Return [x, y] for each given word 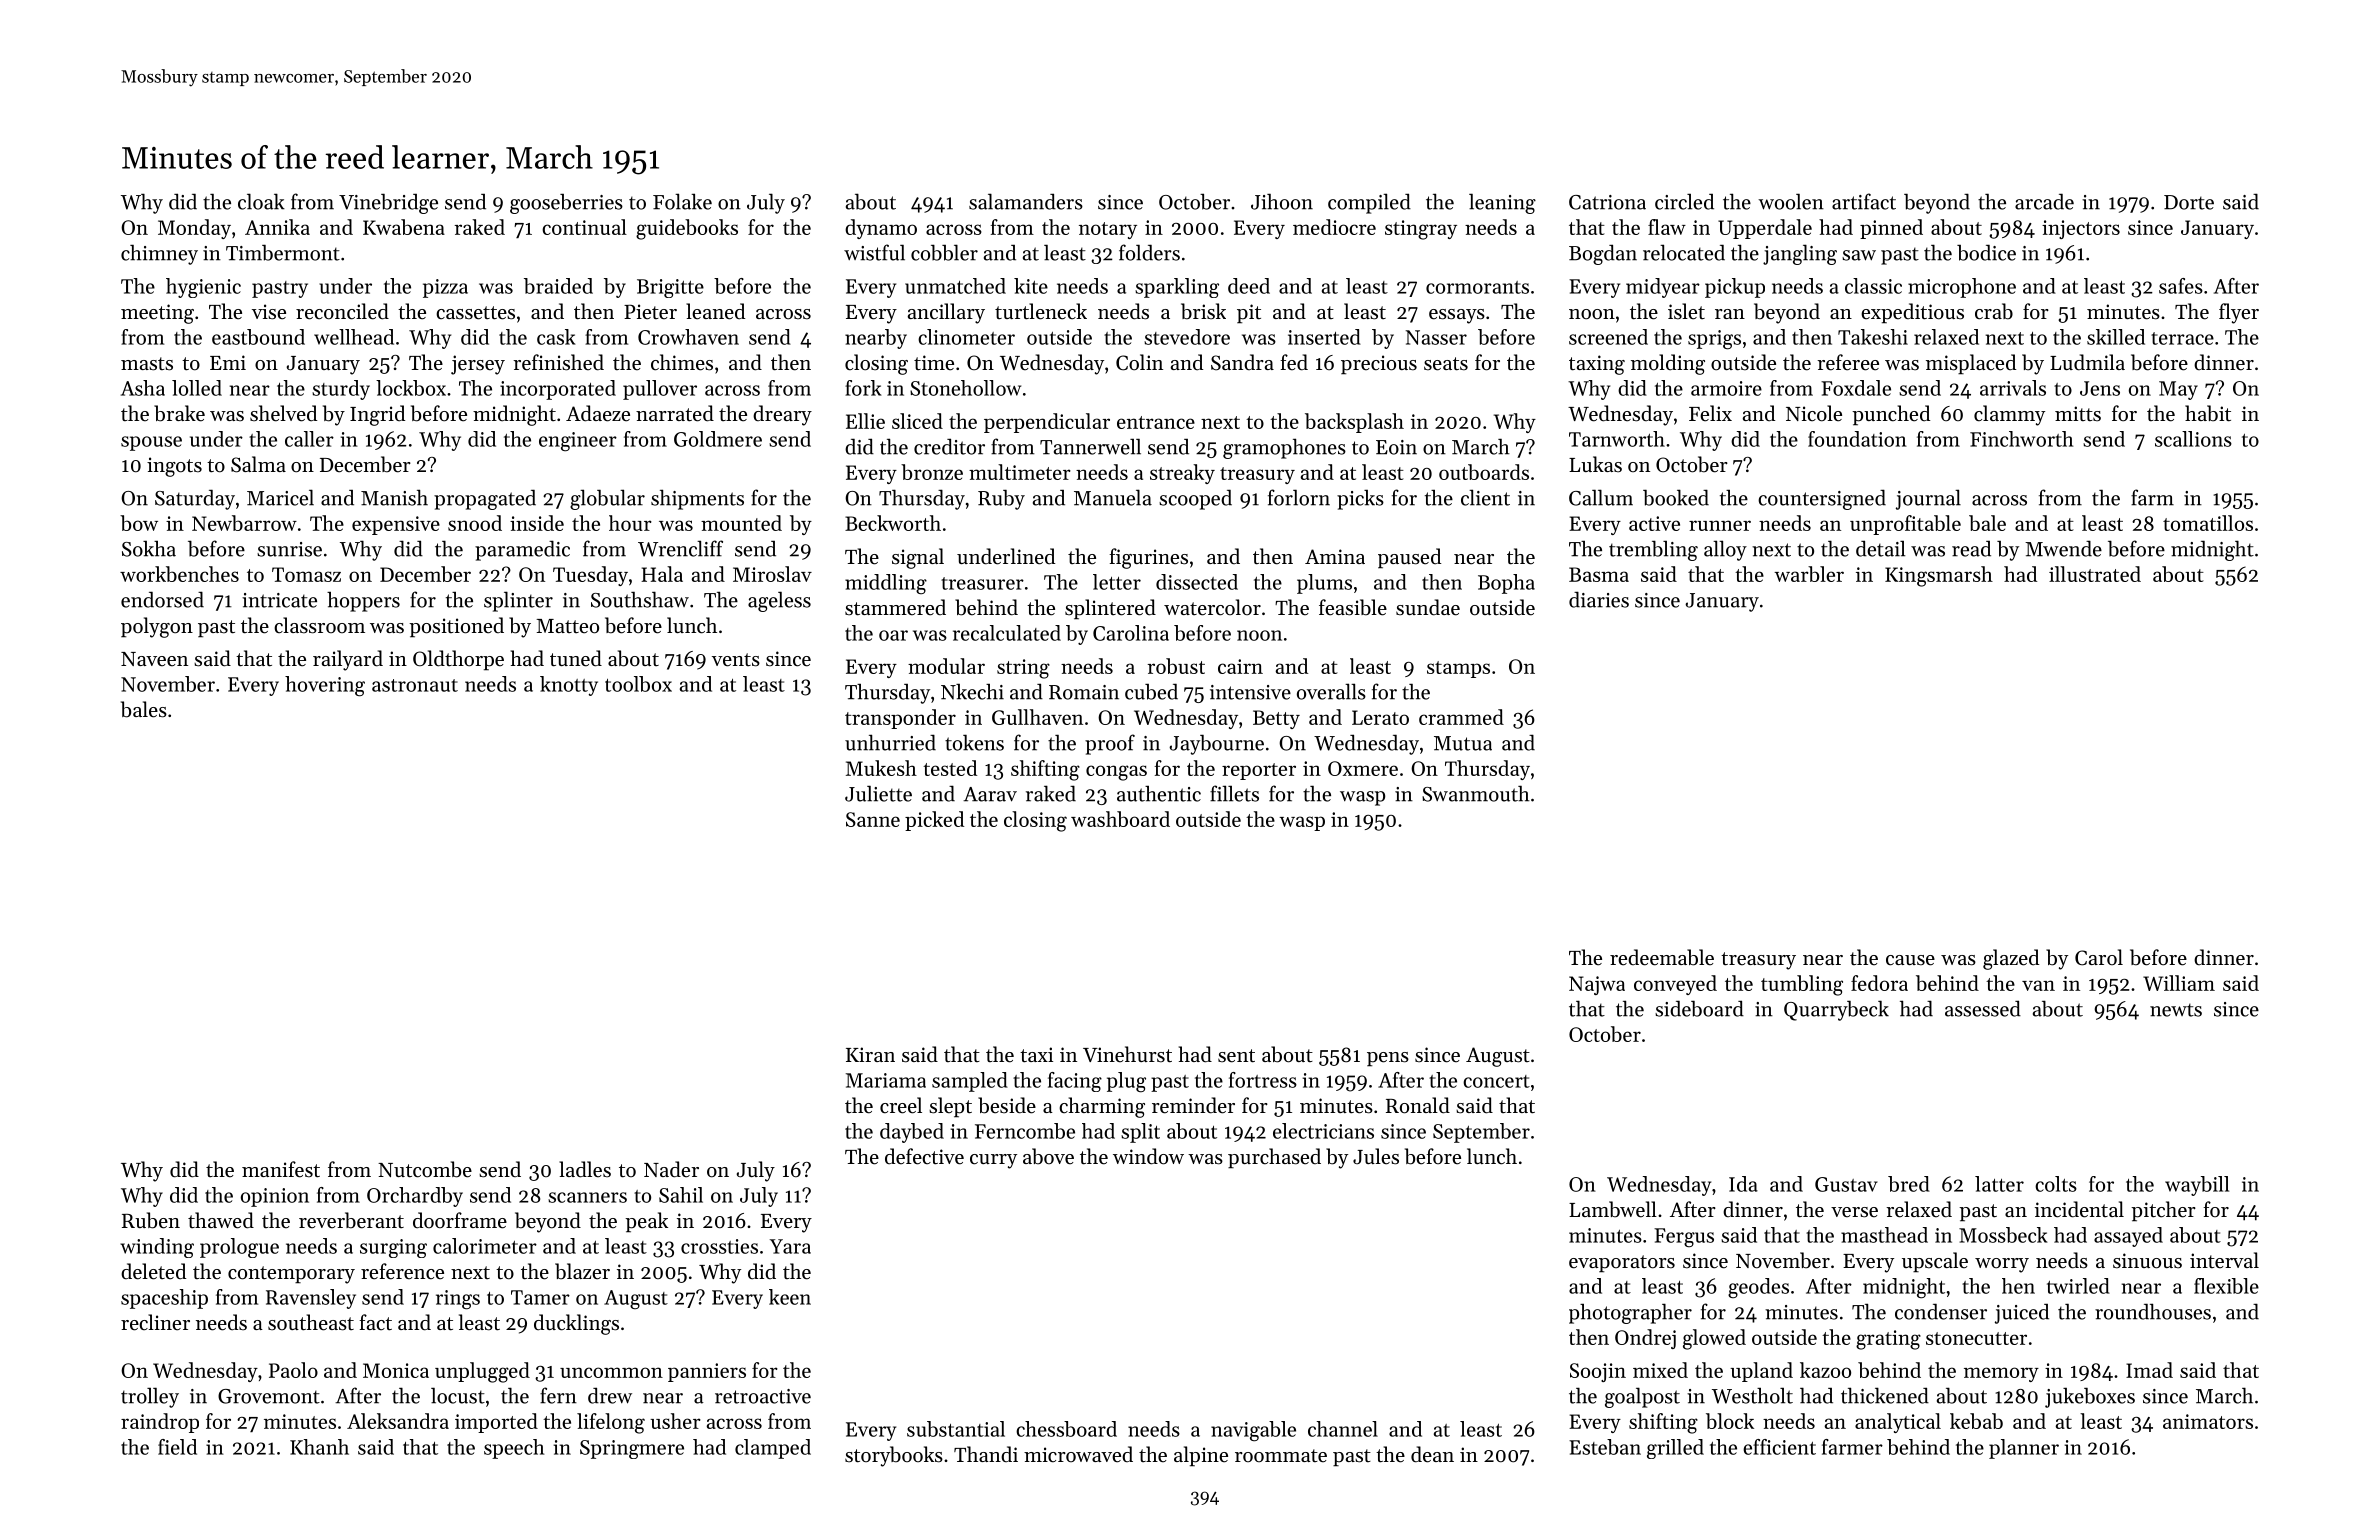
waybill [2197, 1186]
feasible [1353, 607]
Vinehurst [1127, 1054]
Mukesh [881, 768]
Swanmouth [1476, 793]
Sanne [873, 819]
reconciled [342, 311]
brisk [1203, 311]
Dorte [2189, 202]
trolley [150, 1397]
